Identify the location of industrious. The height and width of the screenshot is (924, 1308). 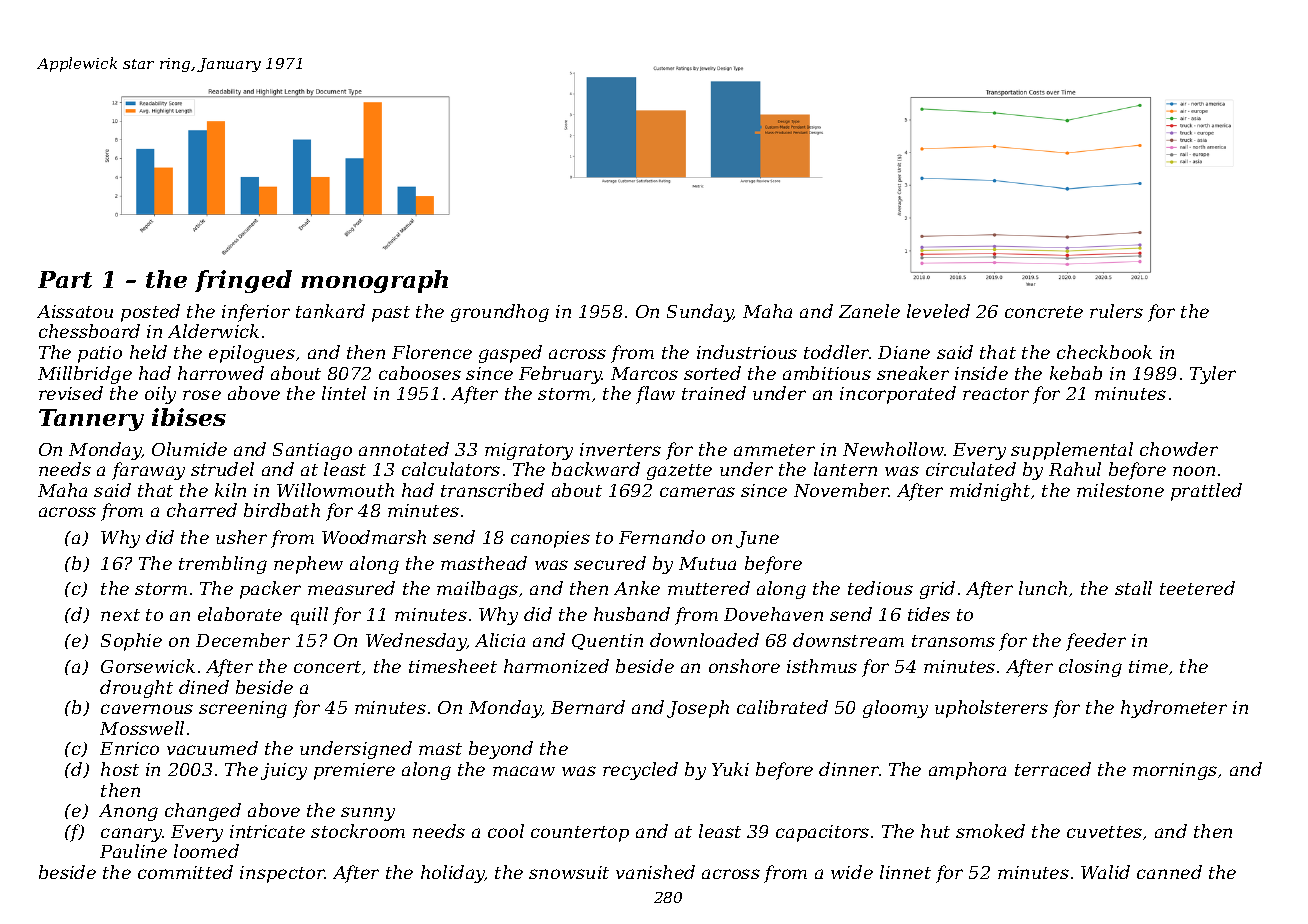
(747, 352).
